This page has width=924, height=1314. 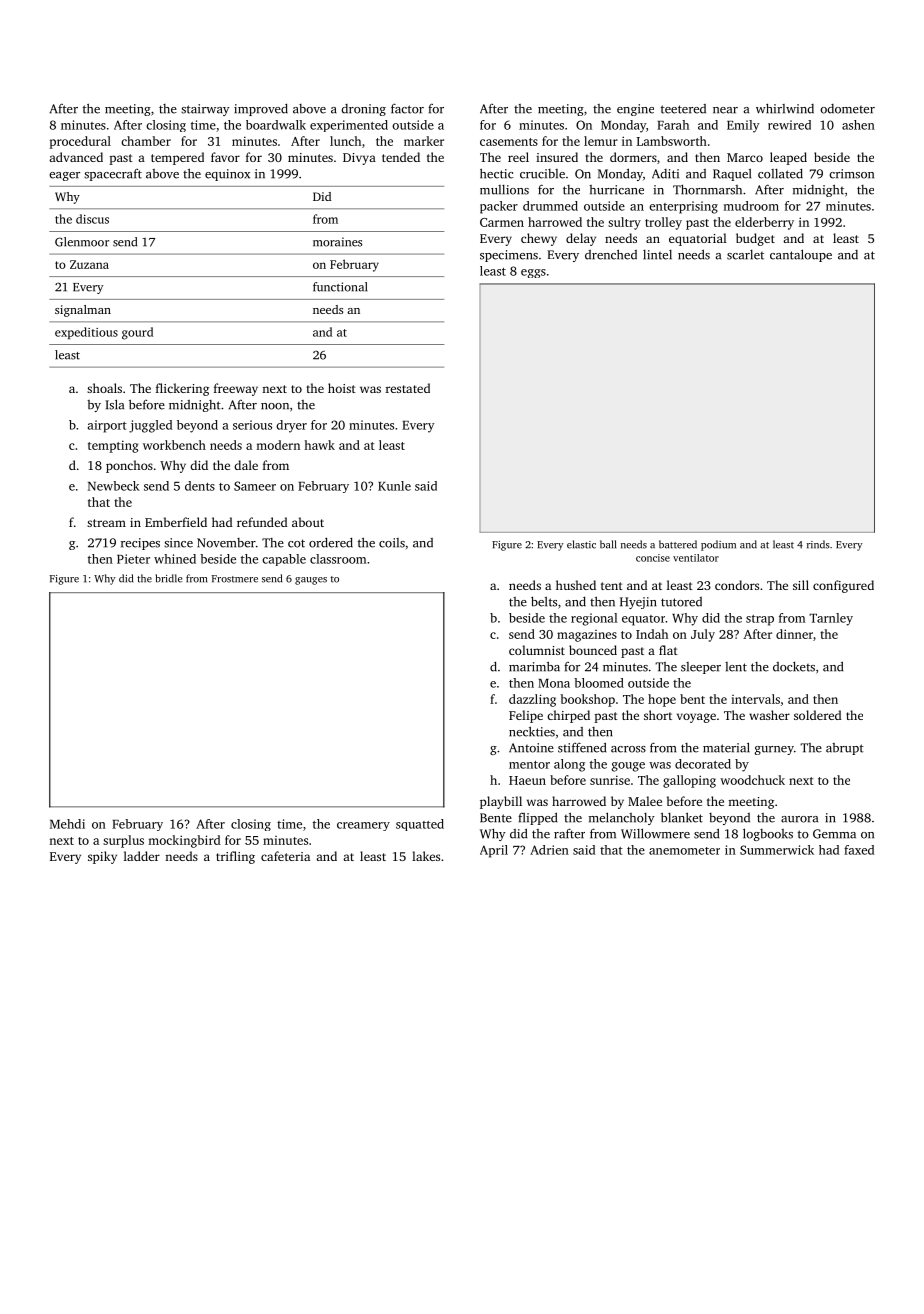 I want to click on stairway, so click(x=205, y=110).
